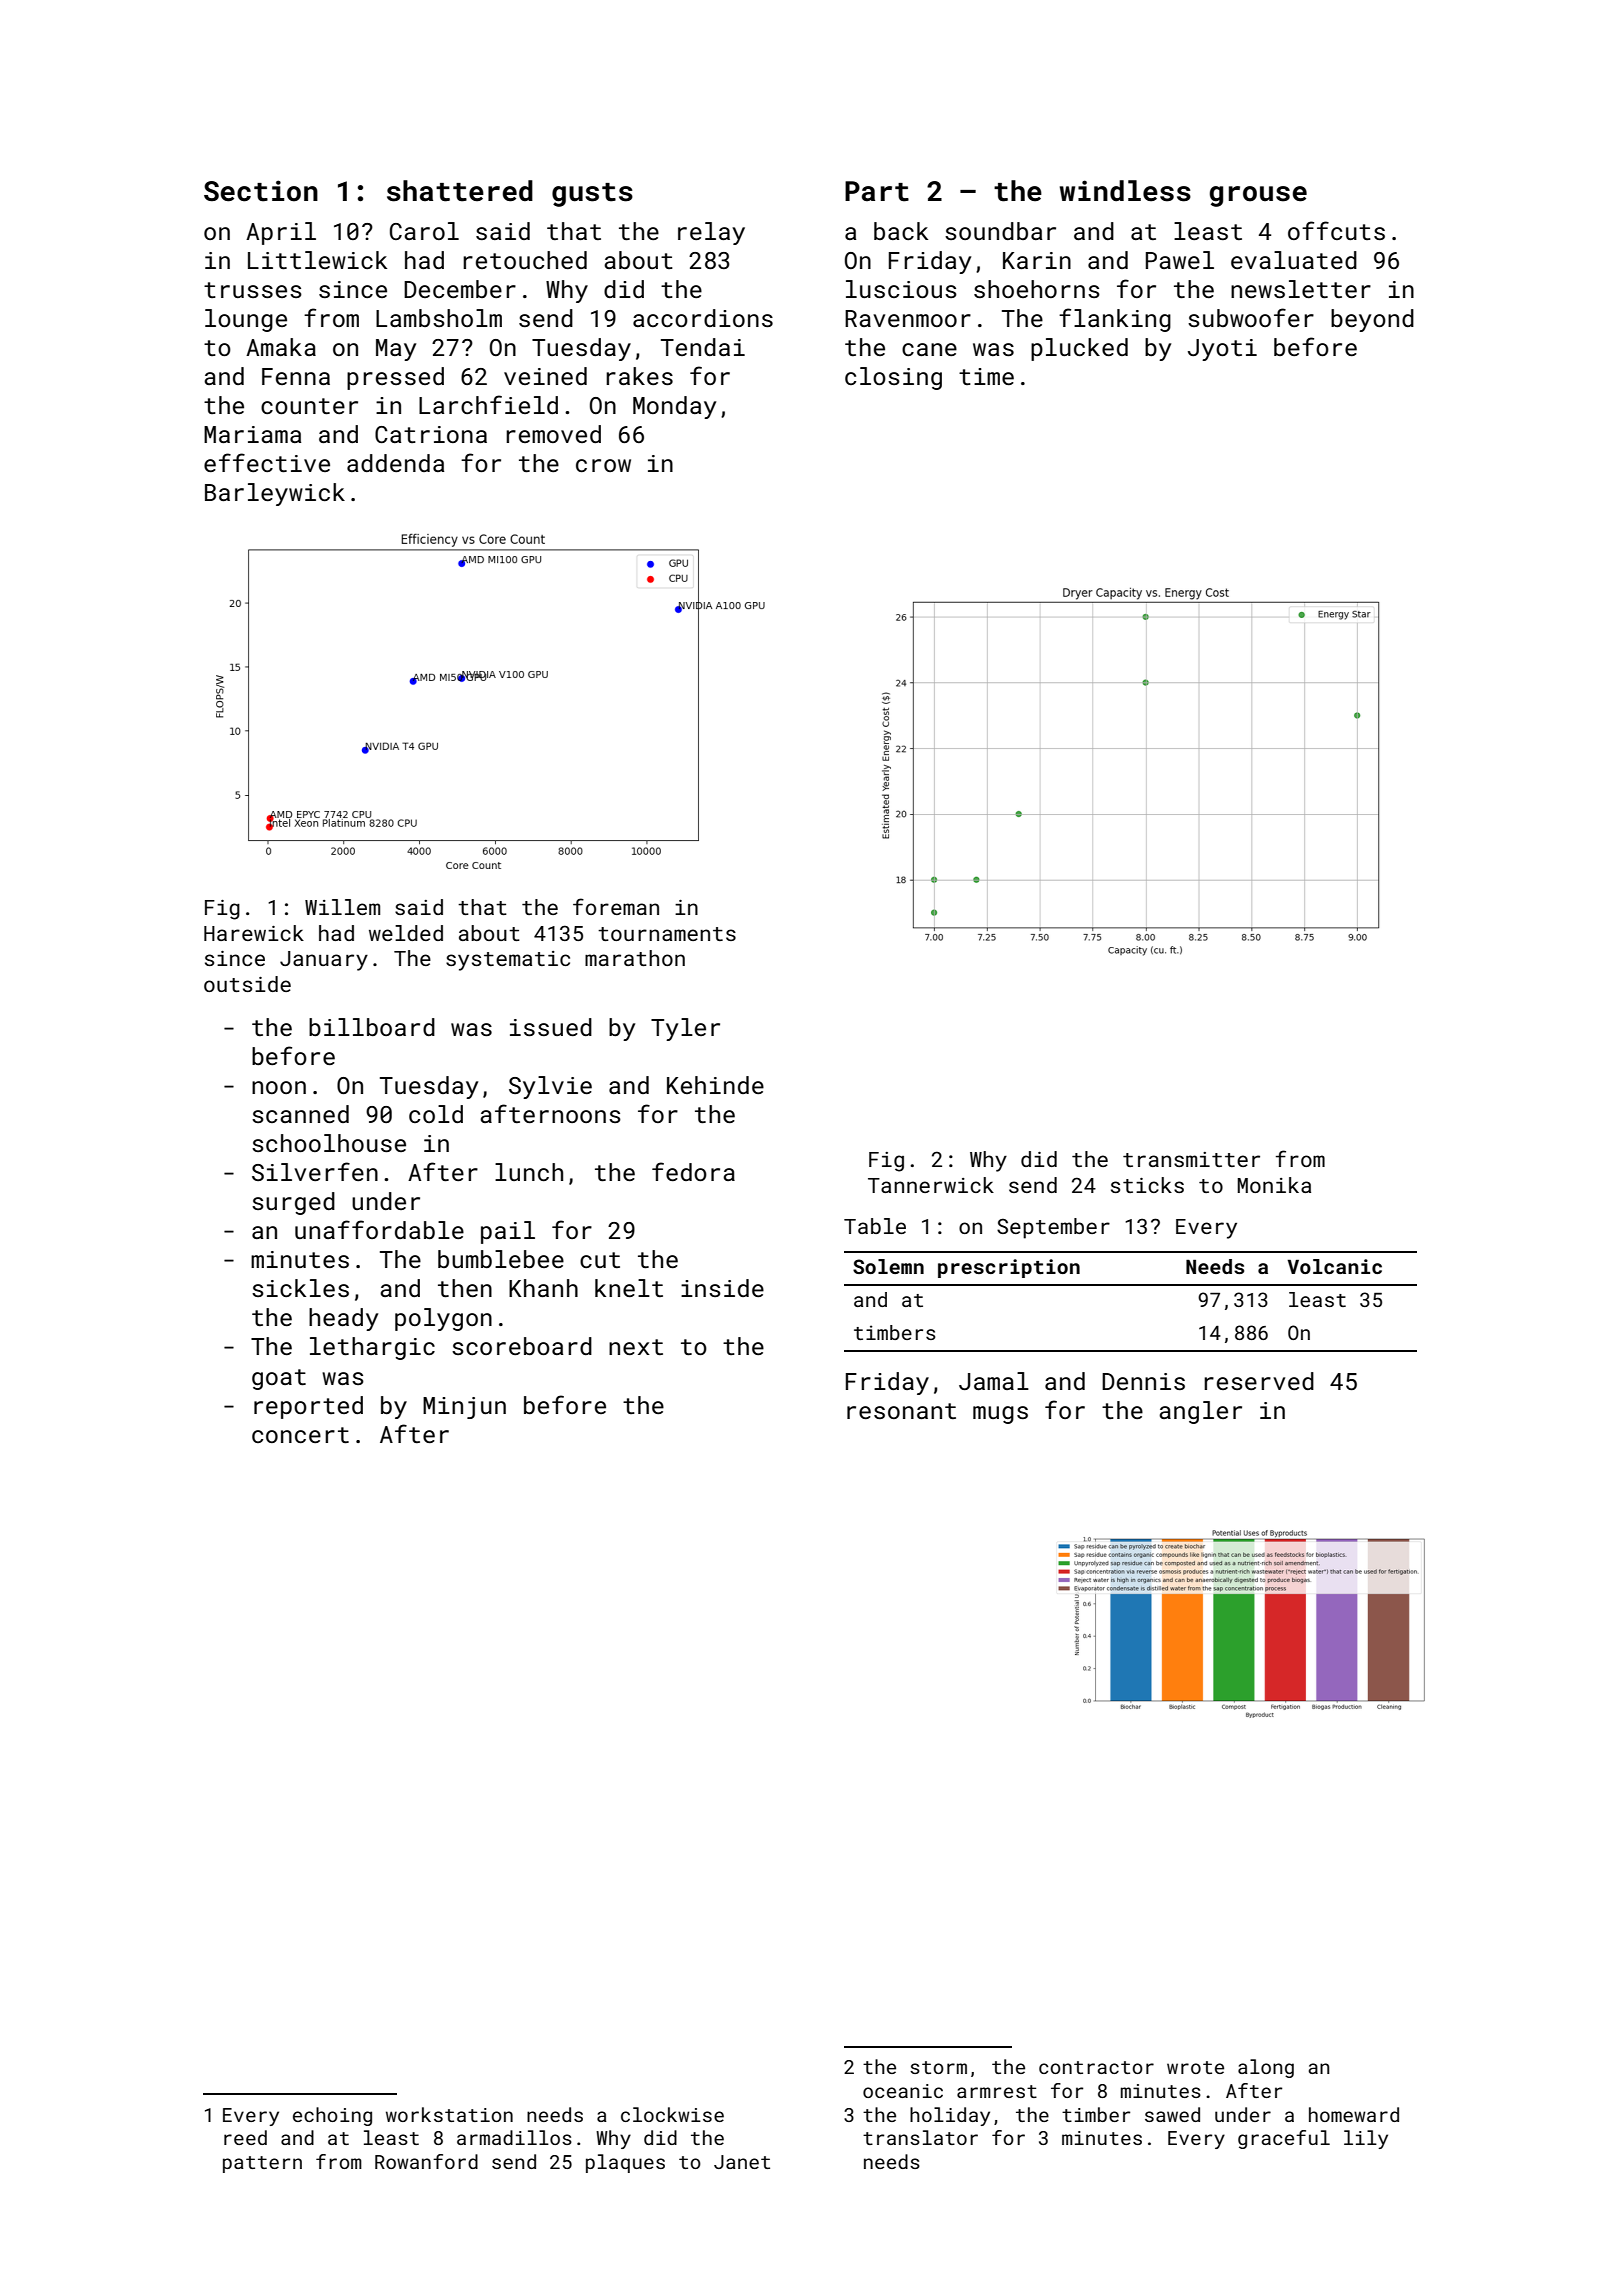 The image size is (1620, 2292). What do you see at coordinates (1000, 231) in the screenshot?
I see `soundbar` at bounding box center [1000, 231].
